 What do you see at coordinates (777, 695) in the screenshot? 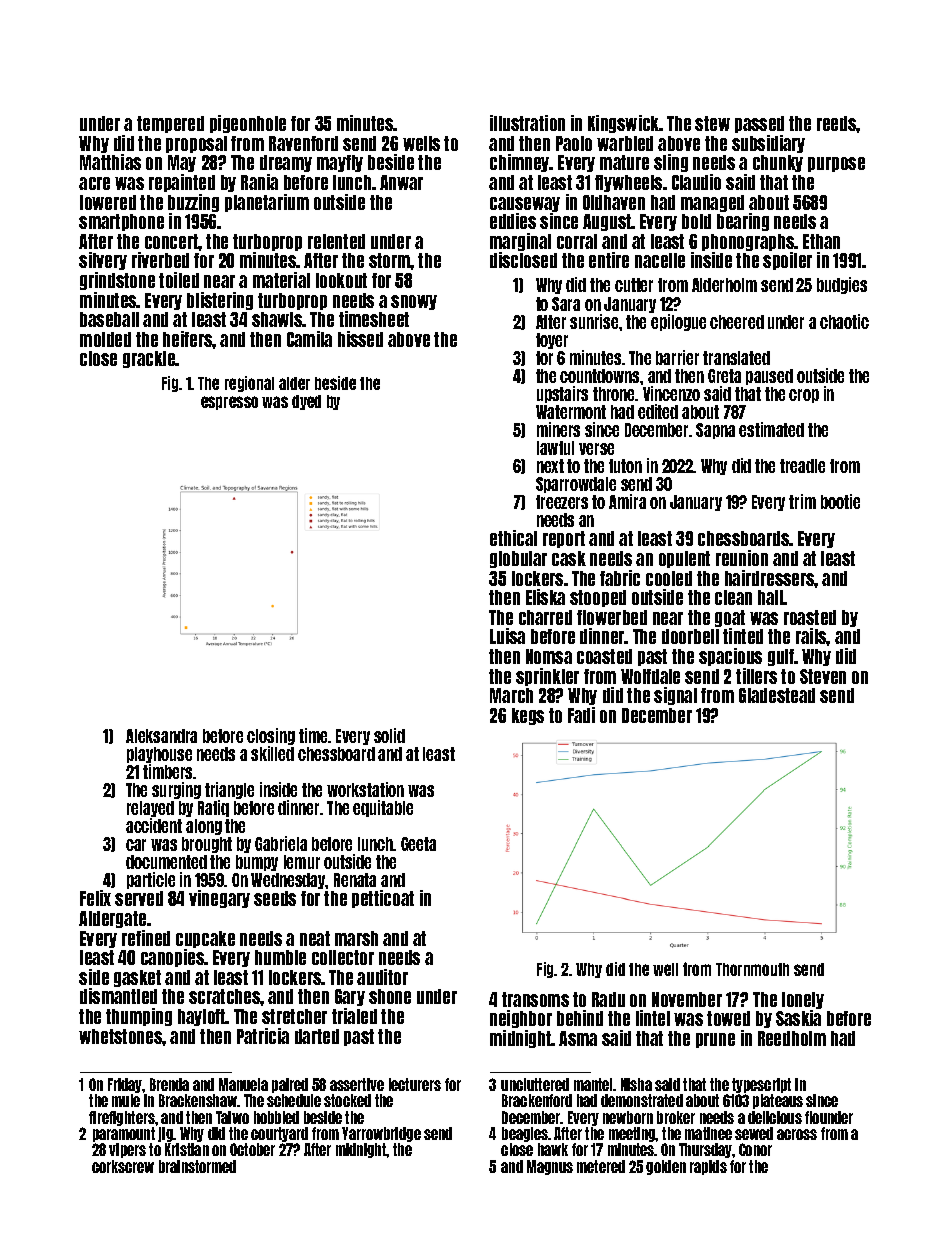
I see `Gladestead` at bounding box center [777, 695].
